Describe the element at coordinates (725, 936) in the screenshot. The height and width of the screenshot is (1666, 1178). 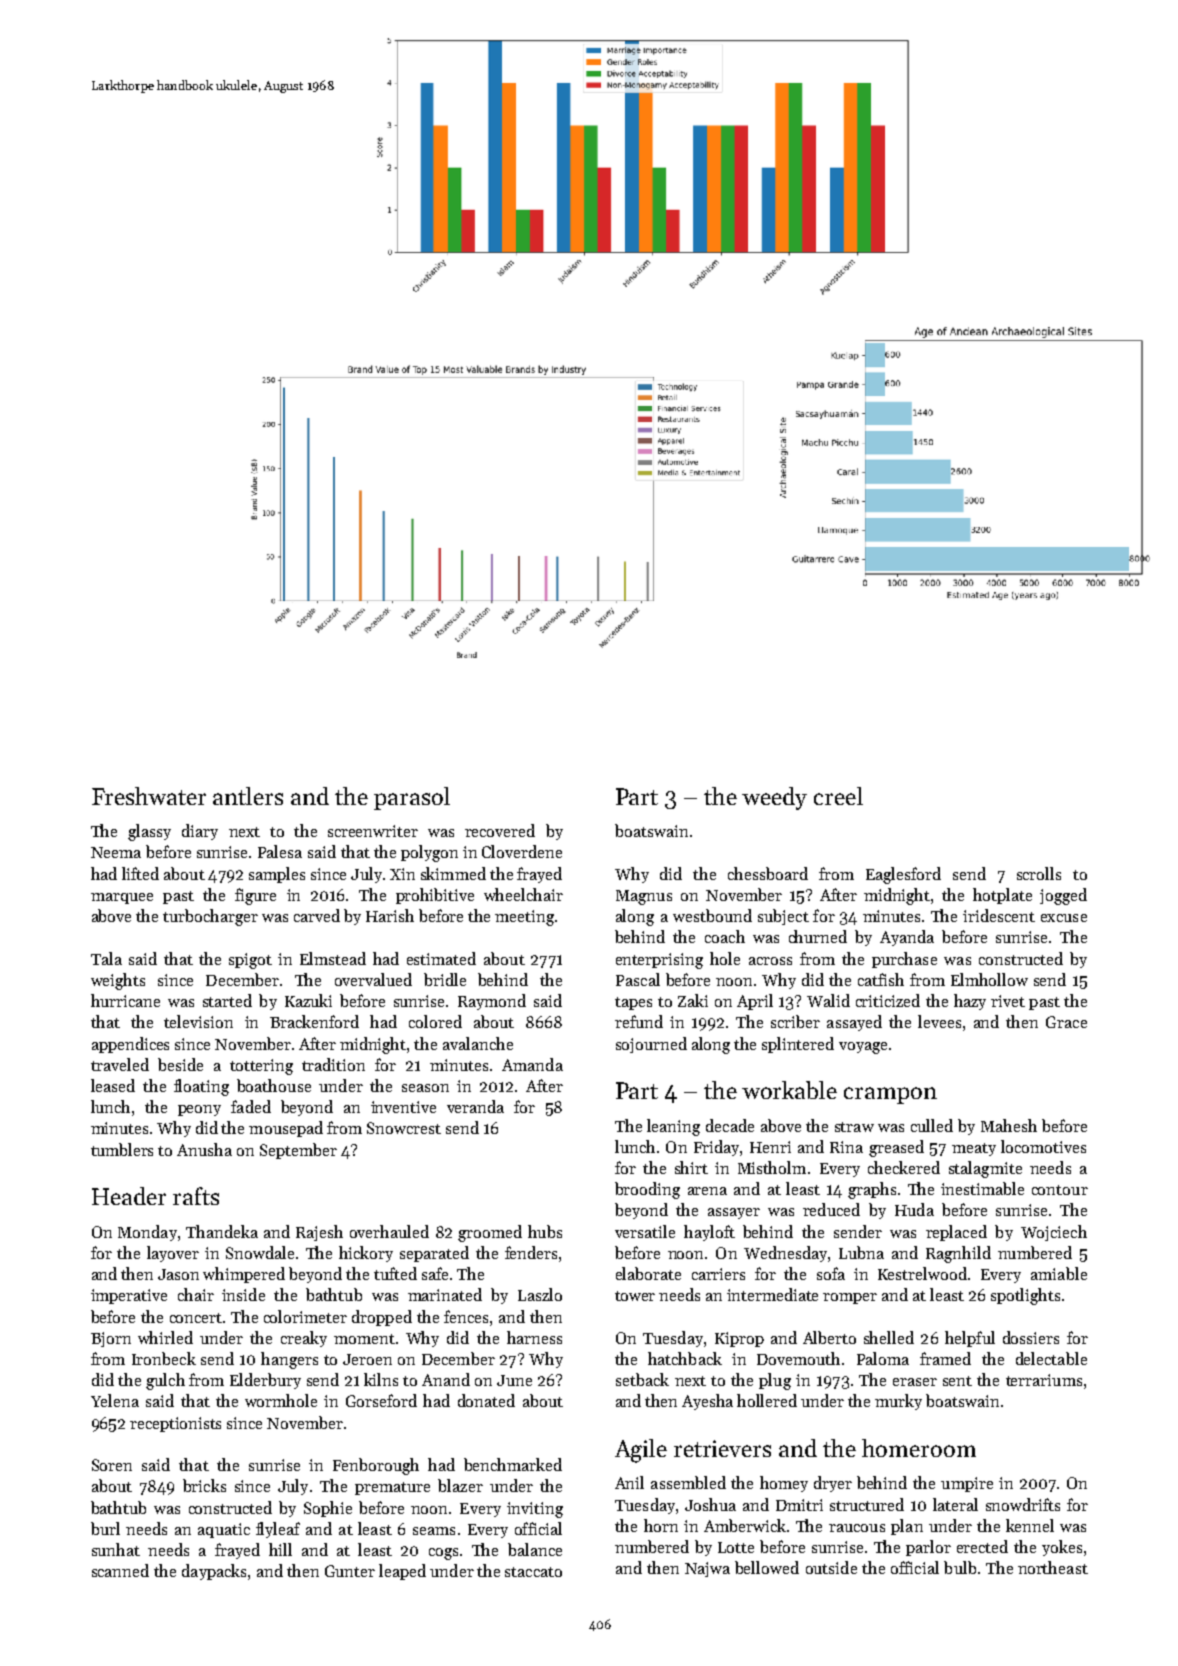
I see `coach` at that location.
